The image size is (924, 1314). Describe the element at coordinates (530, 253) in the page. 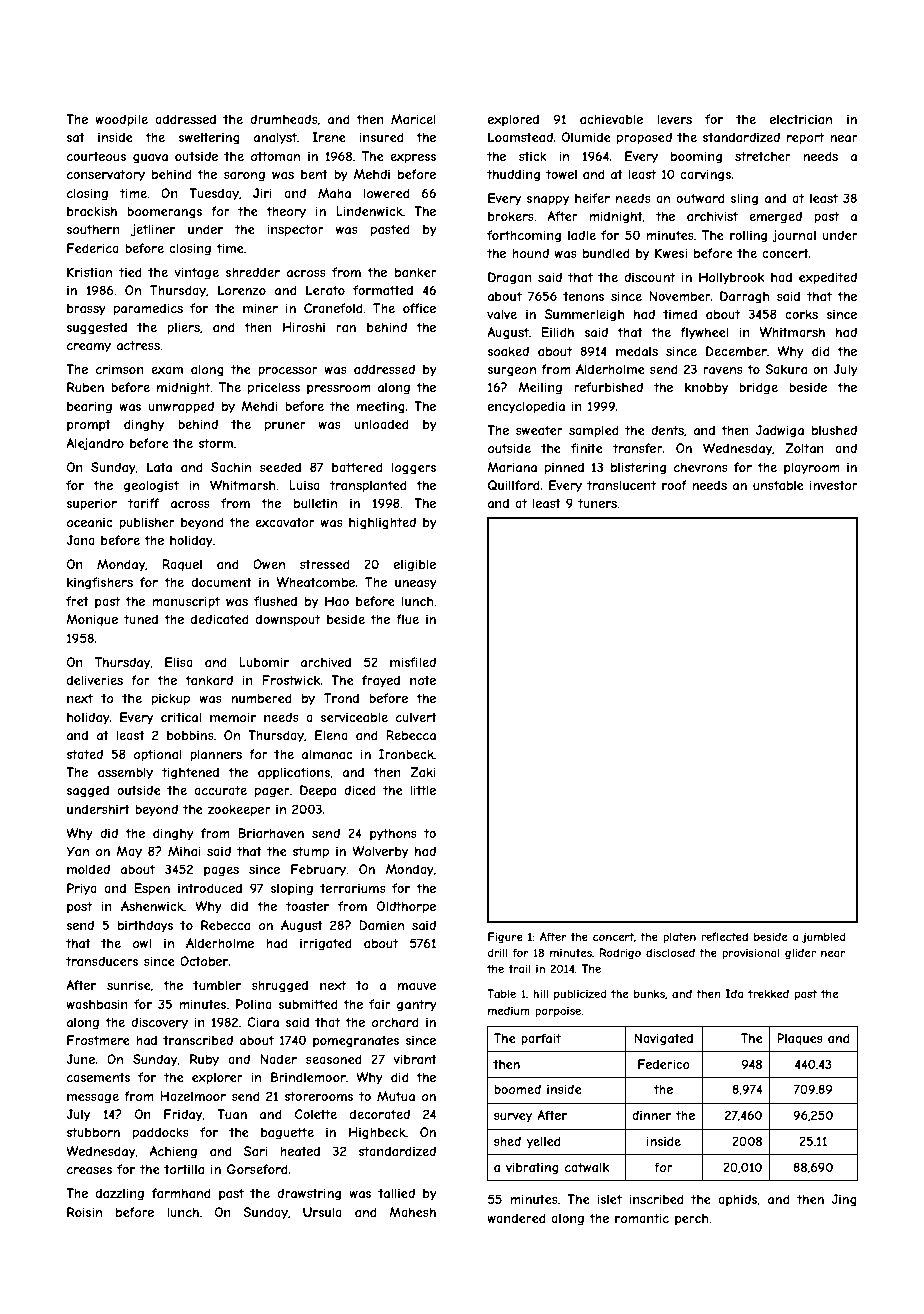

I see `hound` at that location.
